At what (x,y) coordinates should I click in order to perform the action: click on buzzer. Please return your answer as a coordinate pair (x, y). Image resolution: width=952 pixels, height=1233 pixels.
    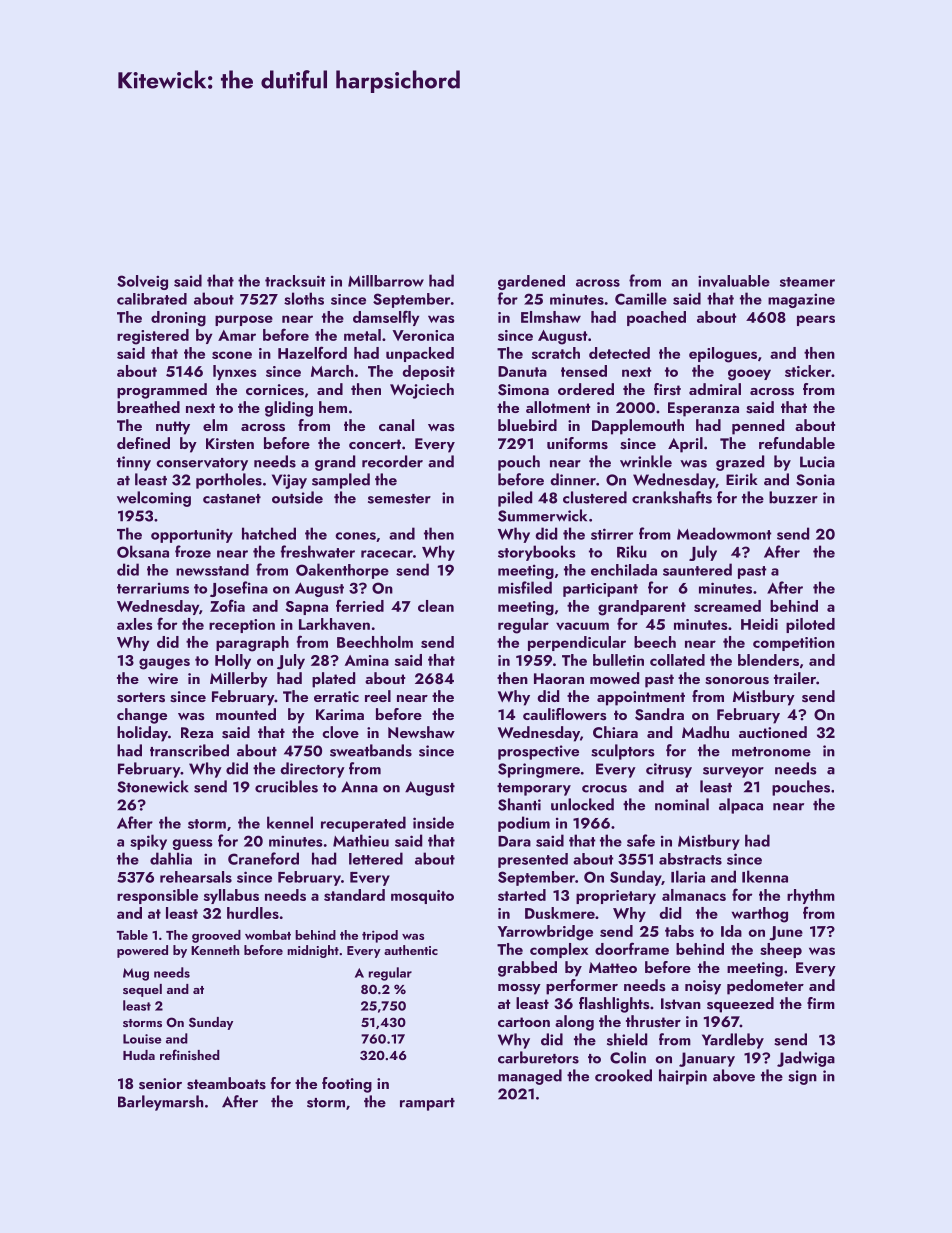
    Looking at the image, I should click on (793, 497).
